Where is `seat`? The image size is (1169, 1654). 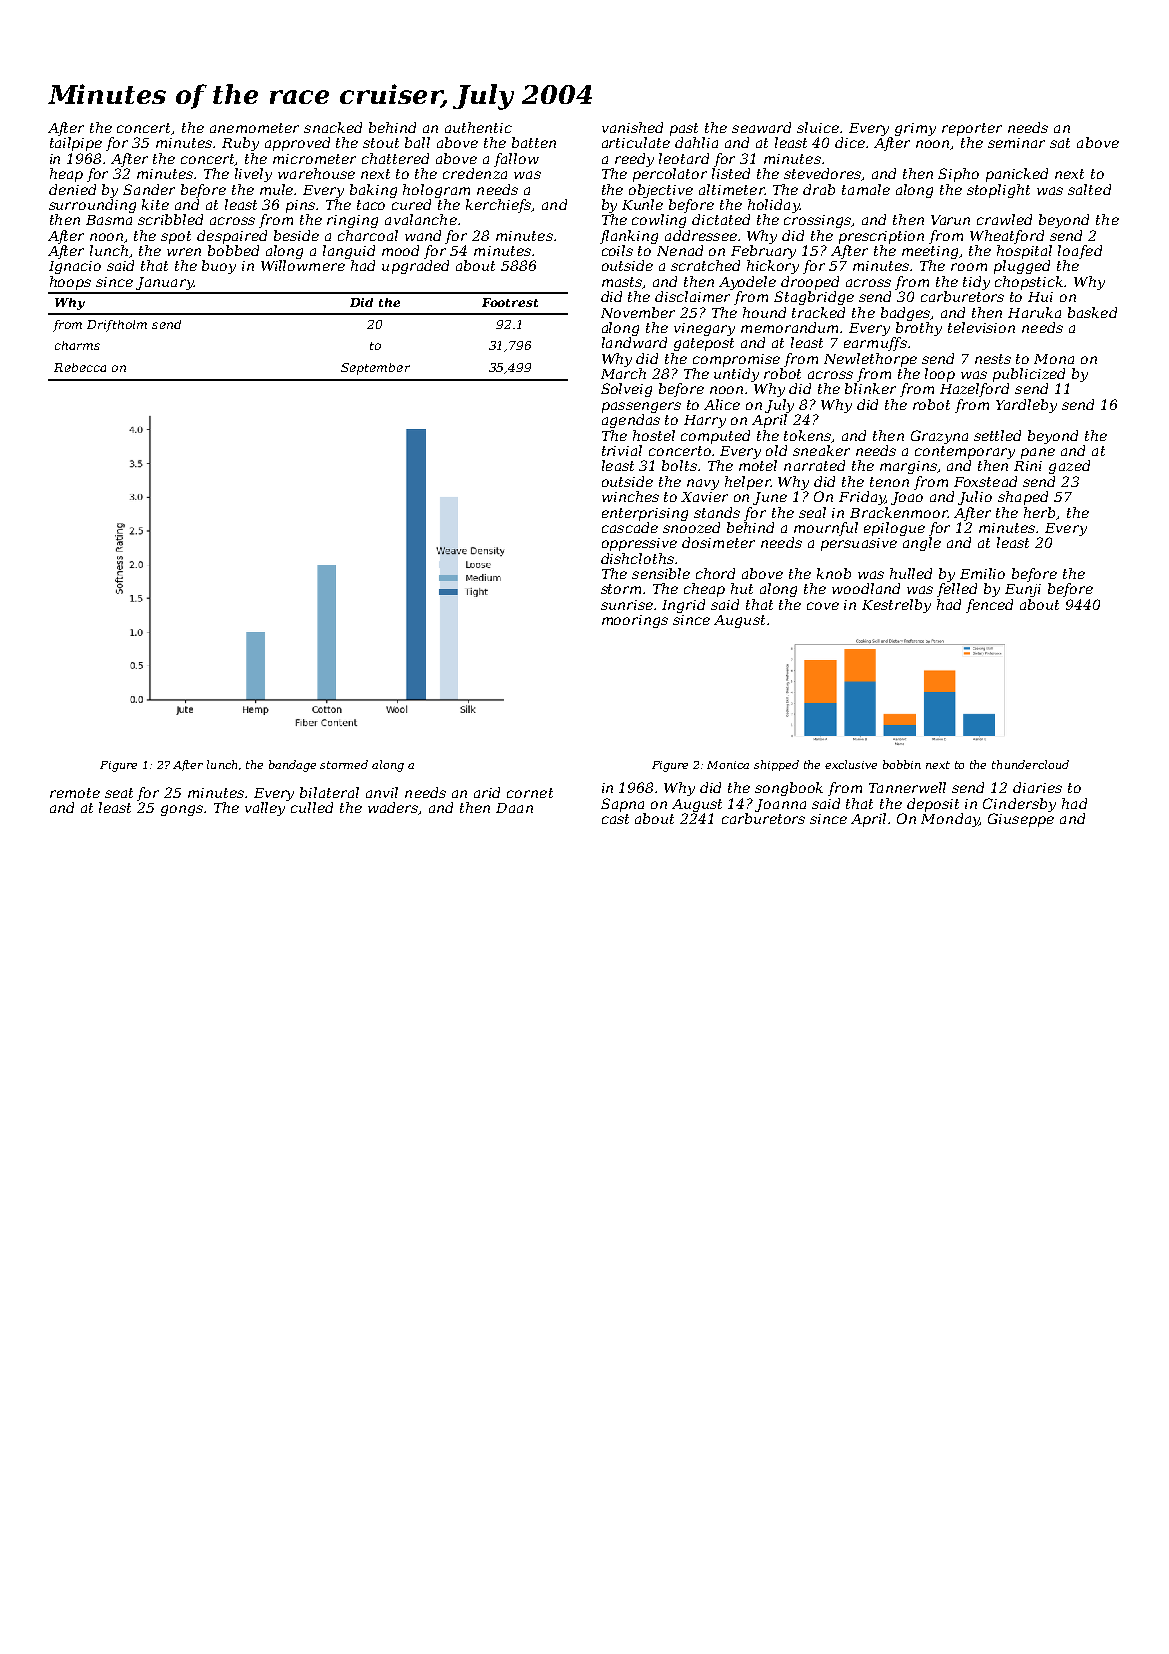 seat is located at coordinates (119, 793).
